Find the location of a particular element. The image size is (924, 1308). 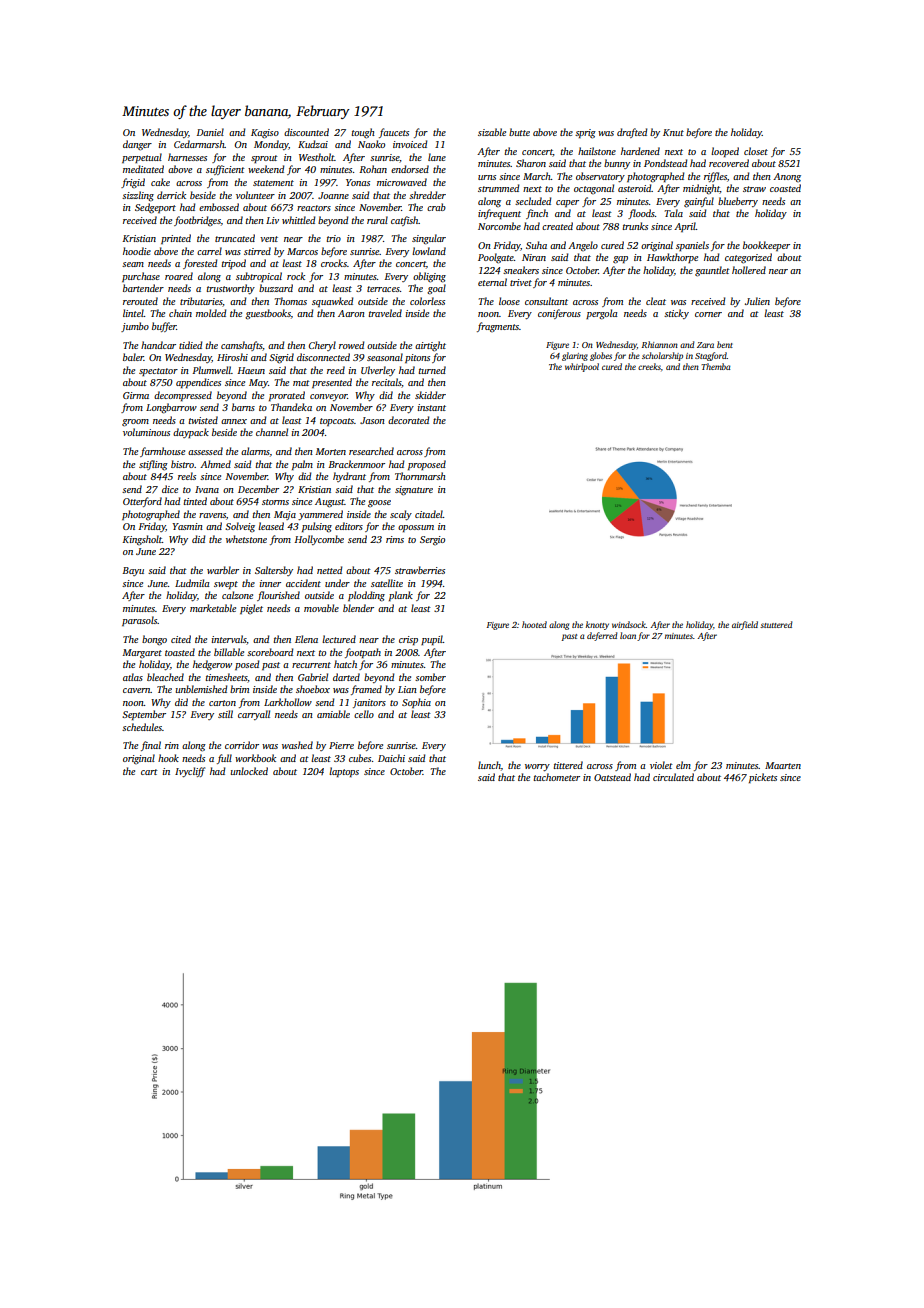

stuttered is located at coordinates (776, 624).
